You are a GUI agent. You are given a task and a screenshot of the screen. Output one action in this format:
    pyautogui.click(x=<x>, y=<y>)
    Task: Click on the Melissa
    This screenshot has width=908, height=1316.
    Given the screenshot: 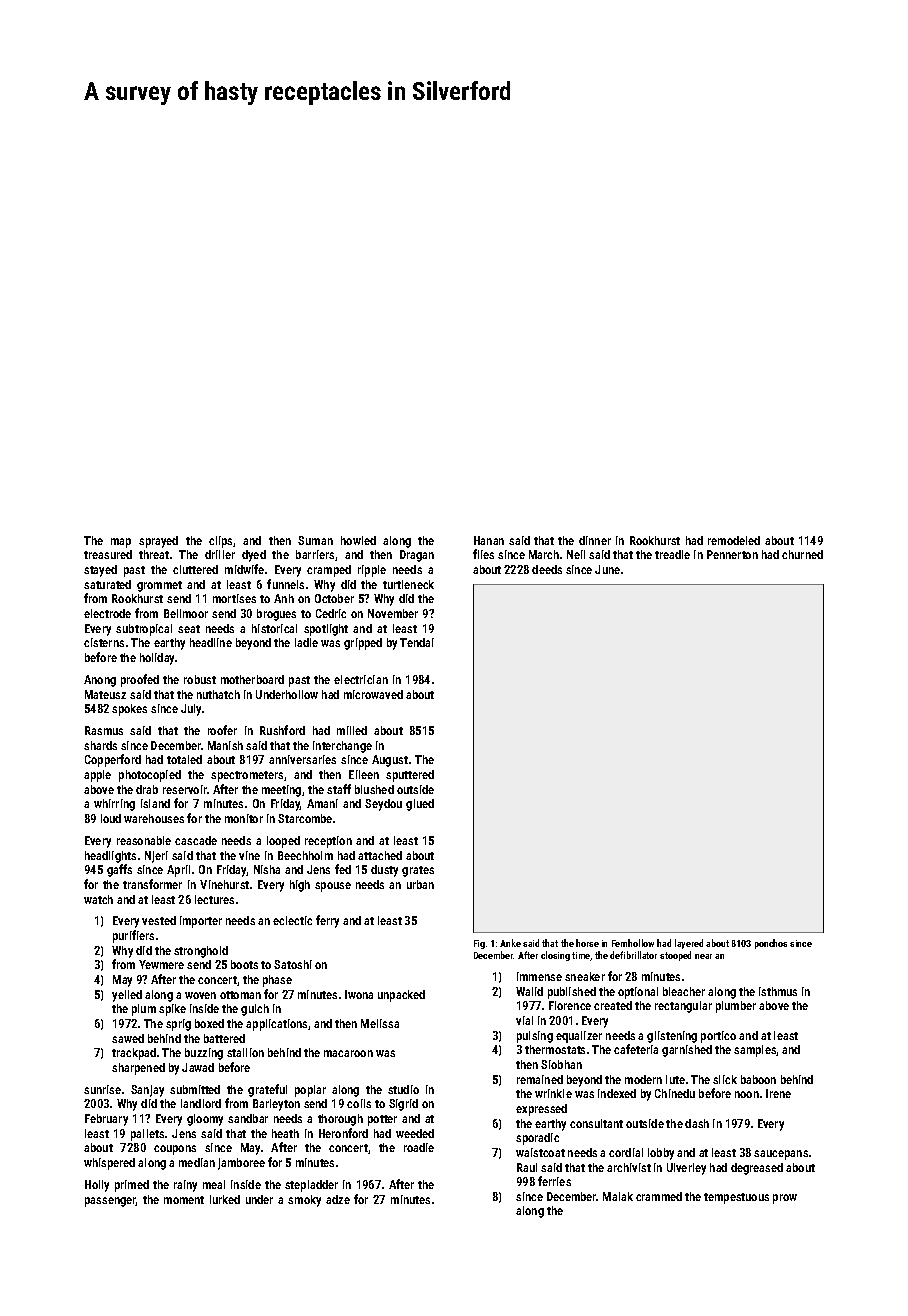 What is the action you would take?
    pyautogui.click(x=380, y=1023)
